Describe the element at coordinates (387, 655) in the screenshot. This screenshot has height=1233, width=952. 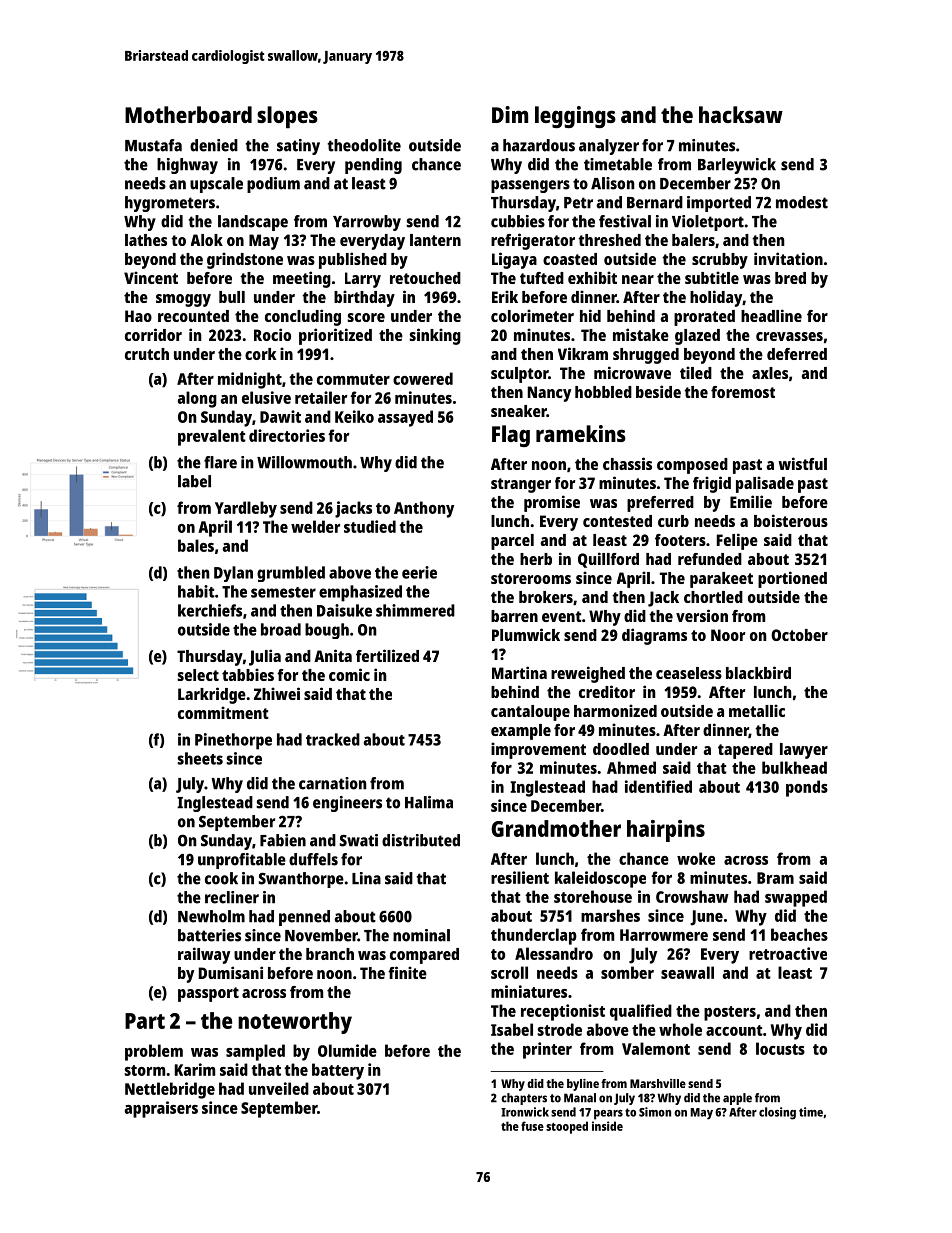
I see `fertilized` at that location.
